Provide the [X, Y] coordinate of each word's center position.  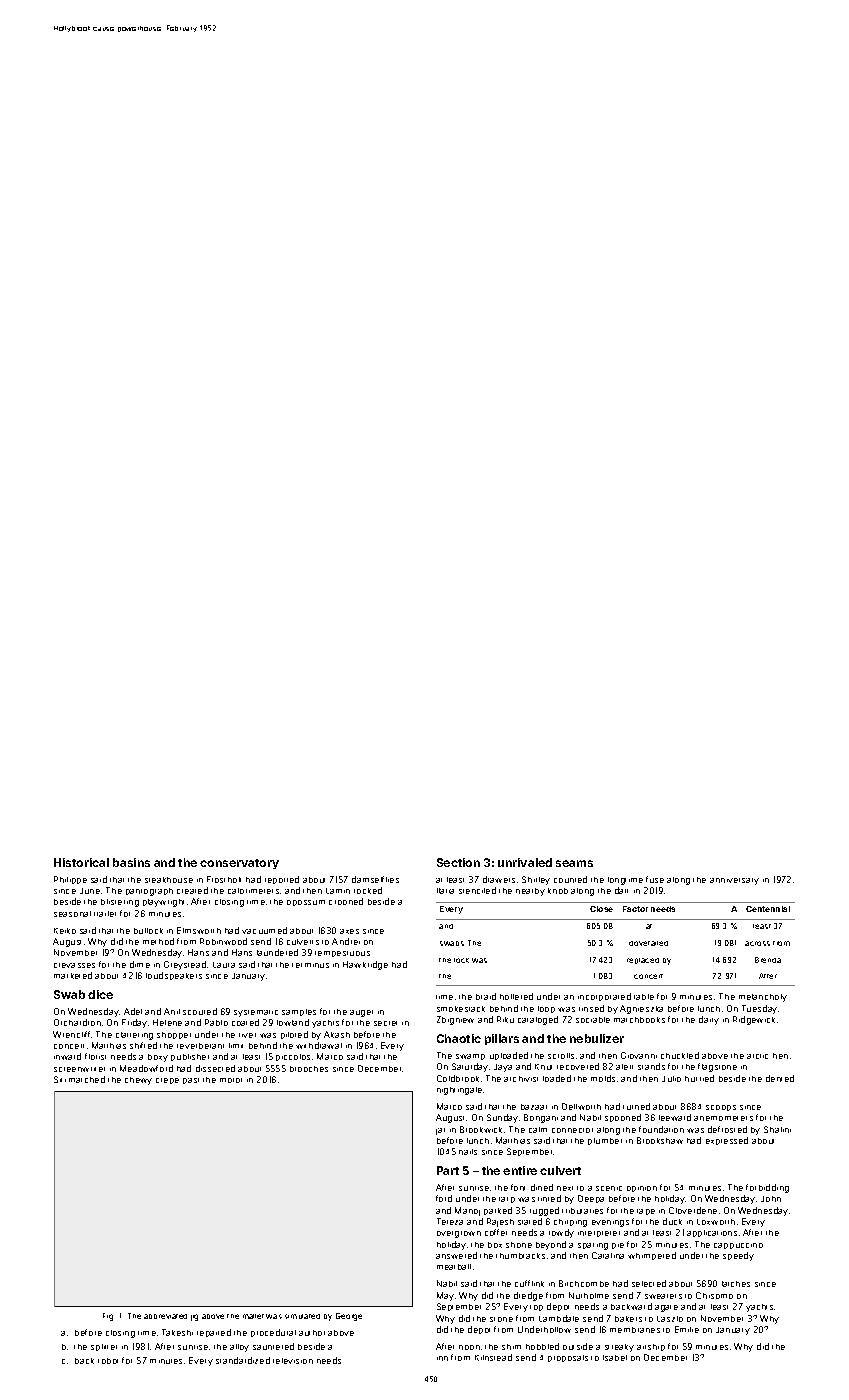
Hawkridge [365, 965]
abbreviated [165, 1316]
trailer [105, 914]
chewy [138, 1081]
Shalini [777, 1129]
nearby [530, 892]
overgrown [459, 1234]
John [771, 1199]
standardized [243, 1360]
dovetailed [648, 943]
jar [440, 1131]
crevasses [74, 965]
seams [574, 863]
